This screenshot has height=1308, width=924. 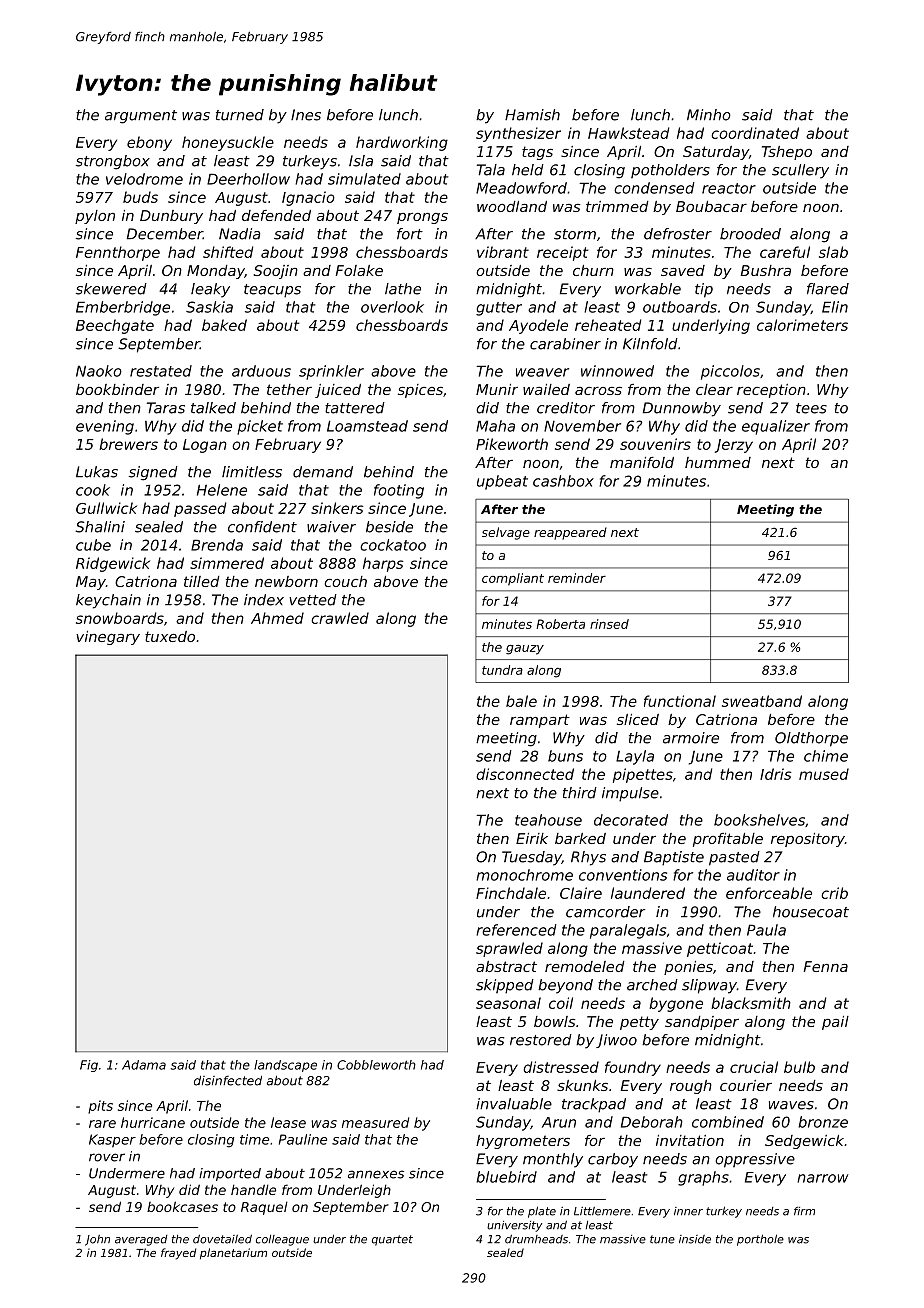 What do you see at coordinates (392, 307) in the screenshot?
I see `overlook` at bounding box center [392, 307].
